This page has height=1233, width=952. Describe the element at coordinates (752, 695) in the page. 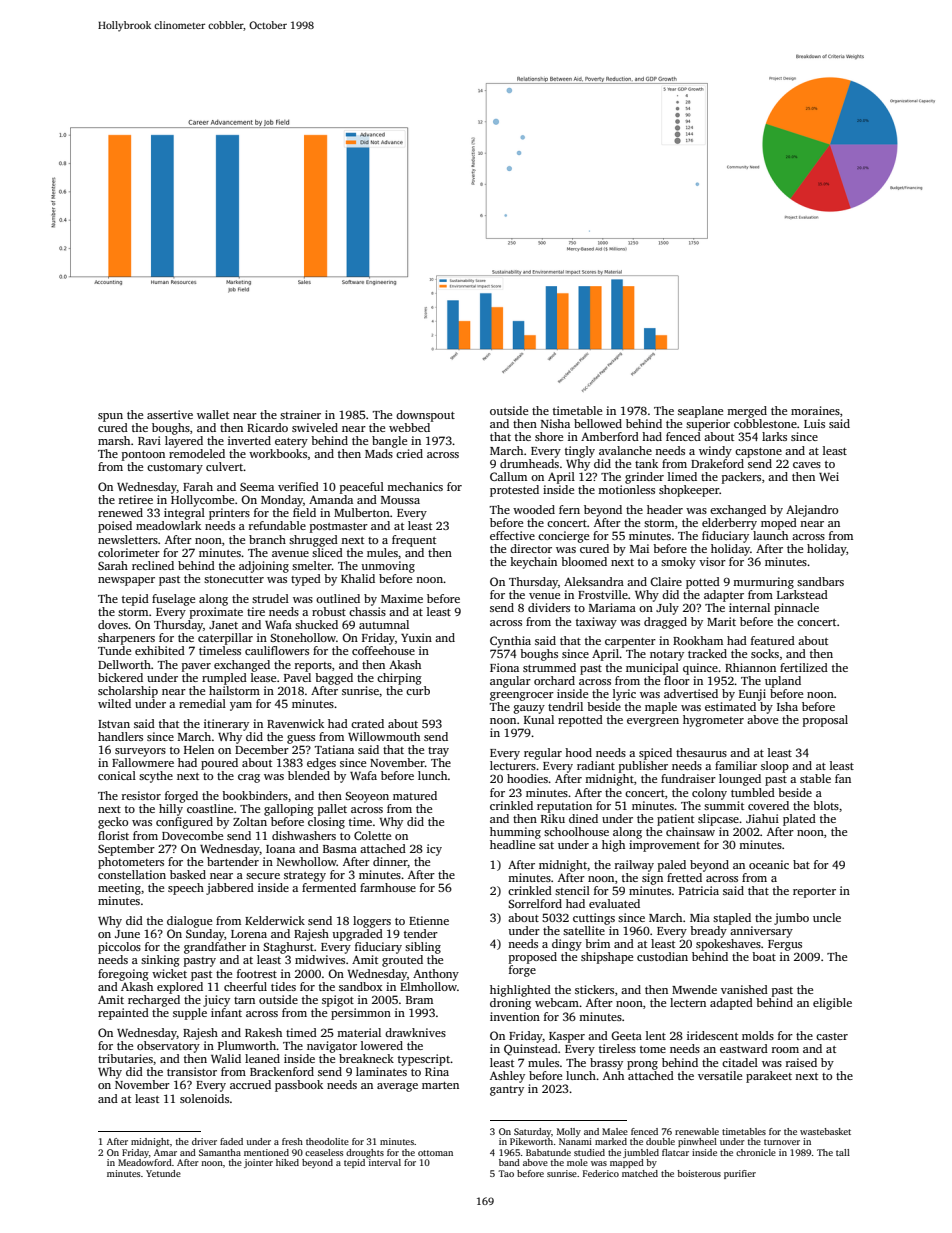

I see `Eunji` at that location.
